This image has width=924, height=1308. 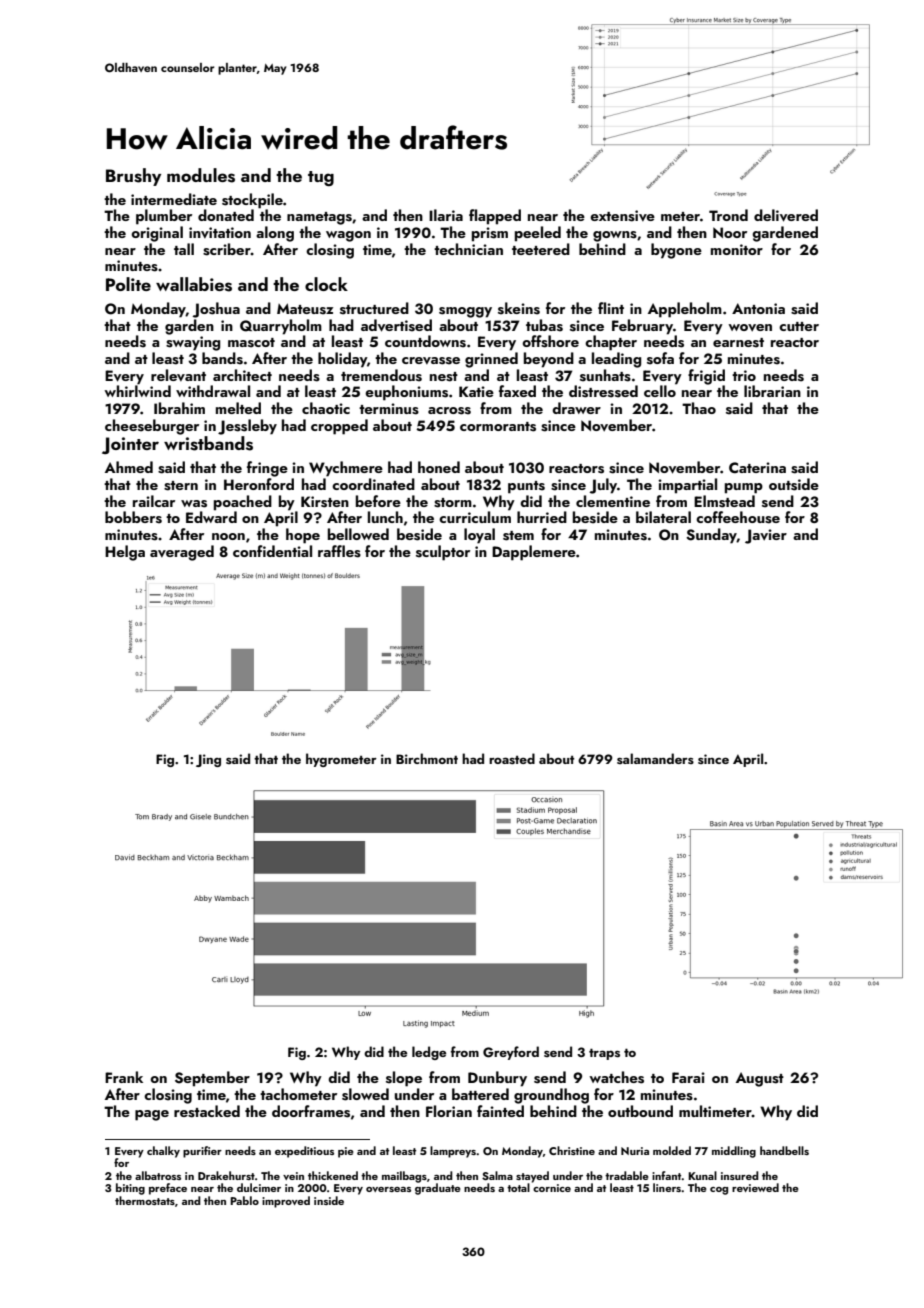 What do you see at coordinates (184, 249) in the image?
I see `tall` at bounding box center [184, 249].
